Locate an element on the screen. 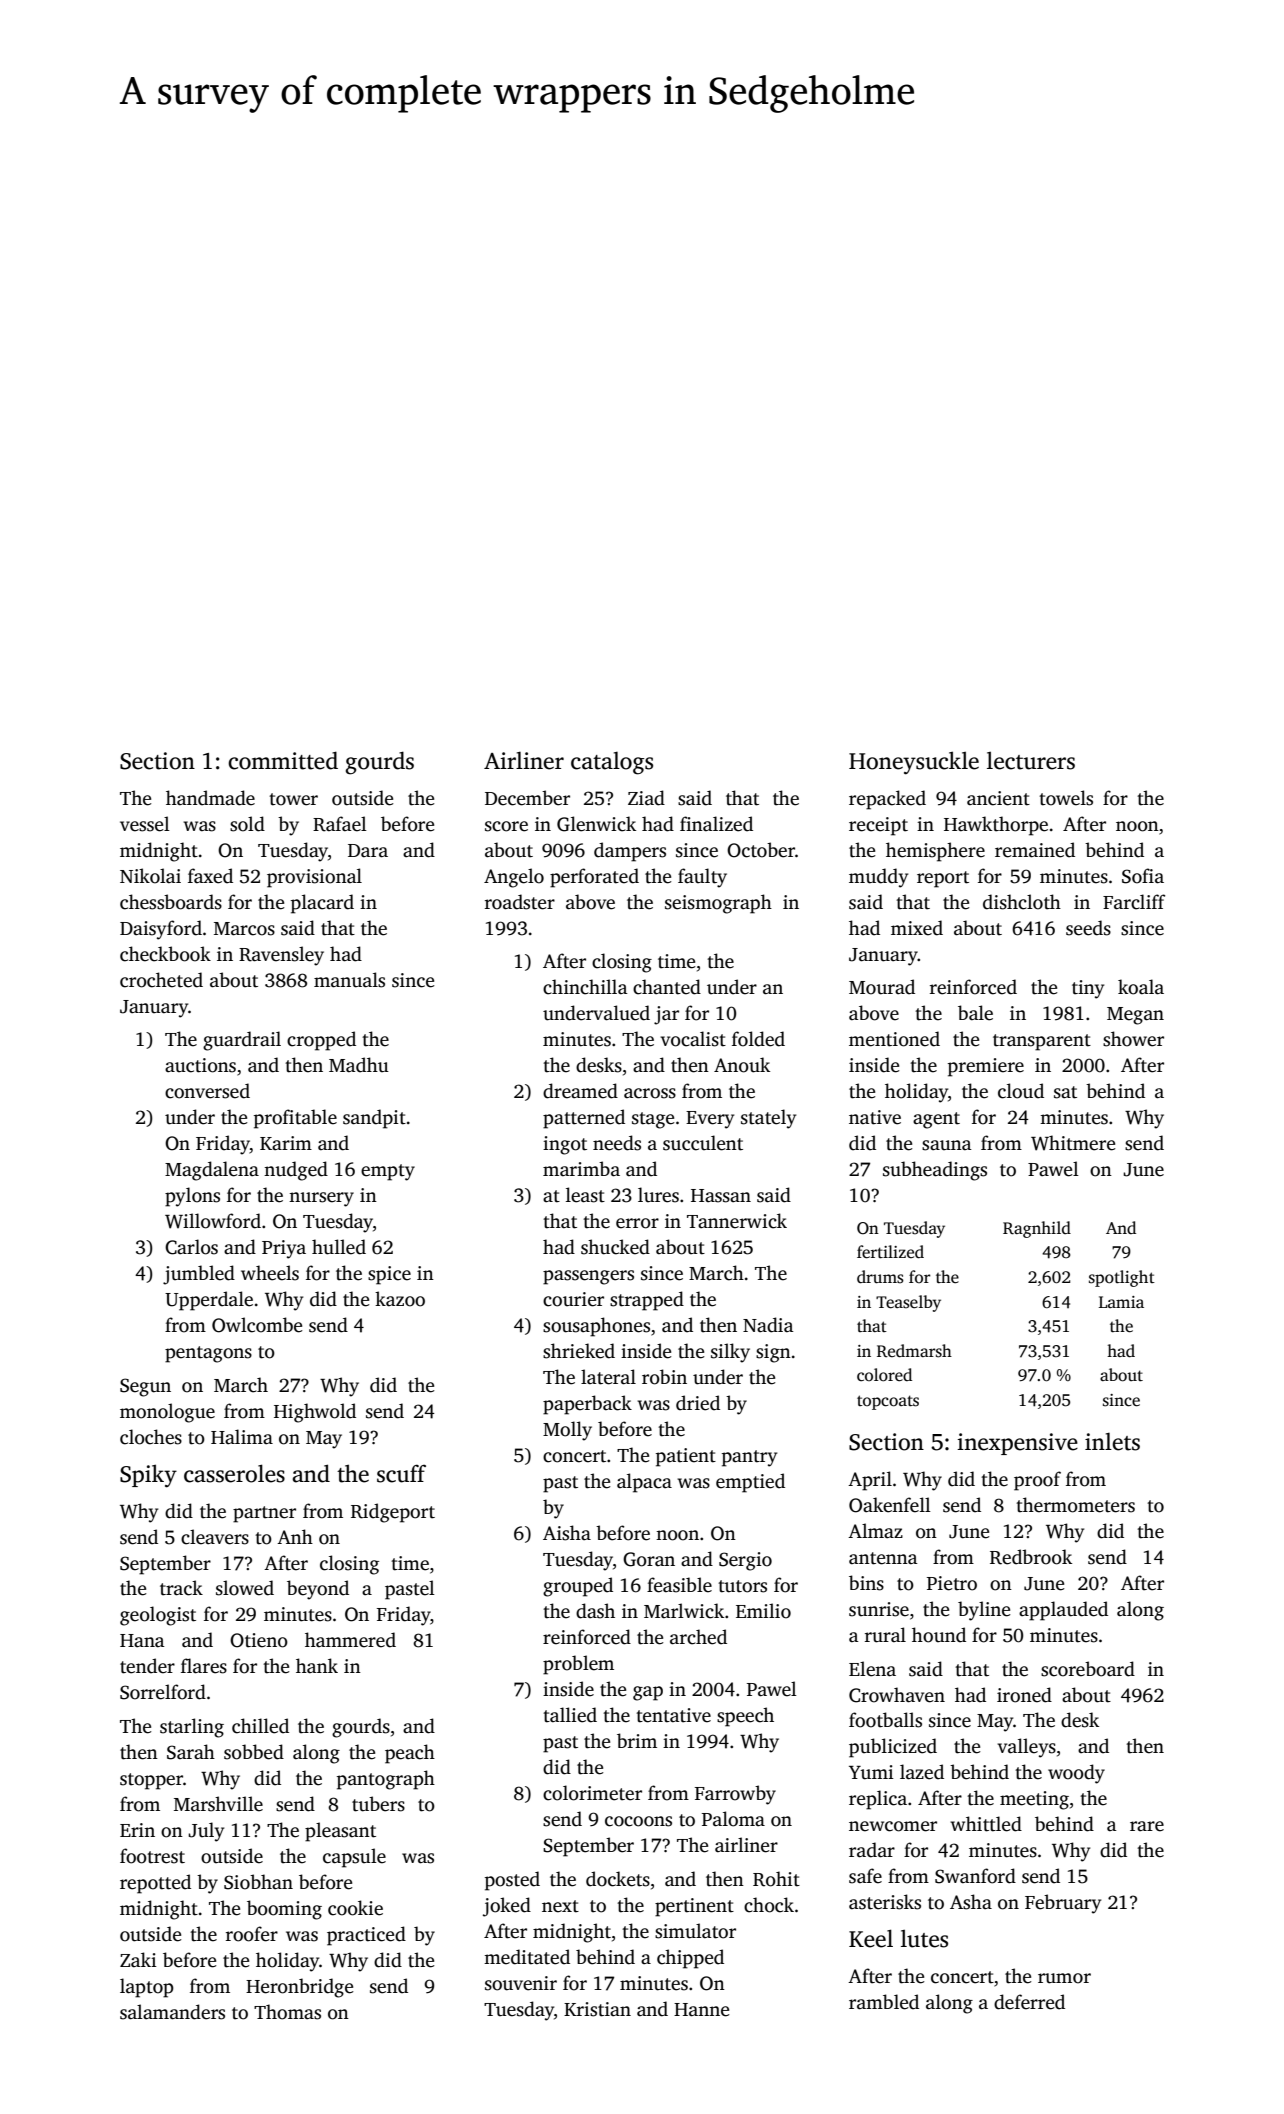 This screenshot has height=2114, width=1284. handmade is located at coordinates (210, 798).
